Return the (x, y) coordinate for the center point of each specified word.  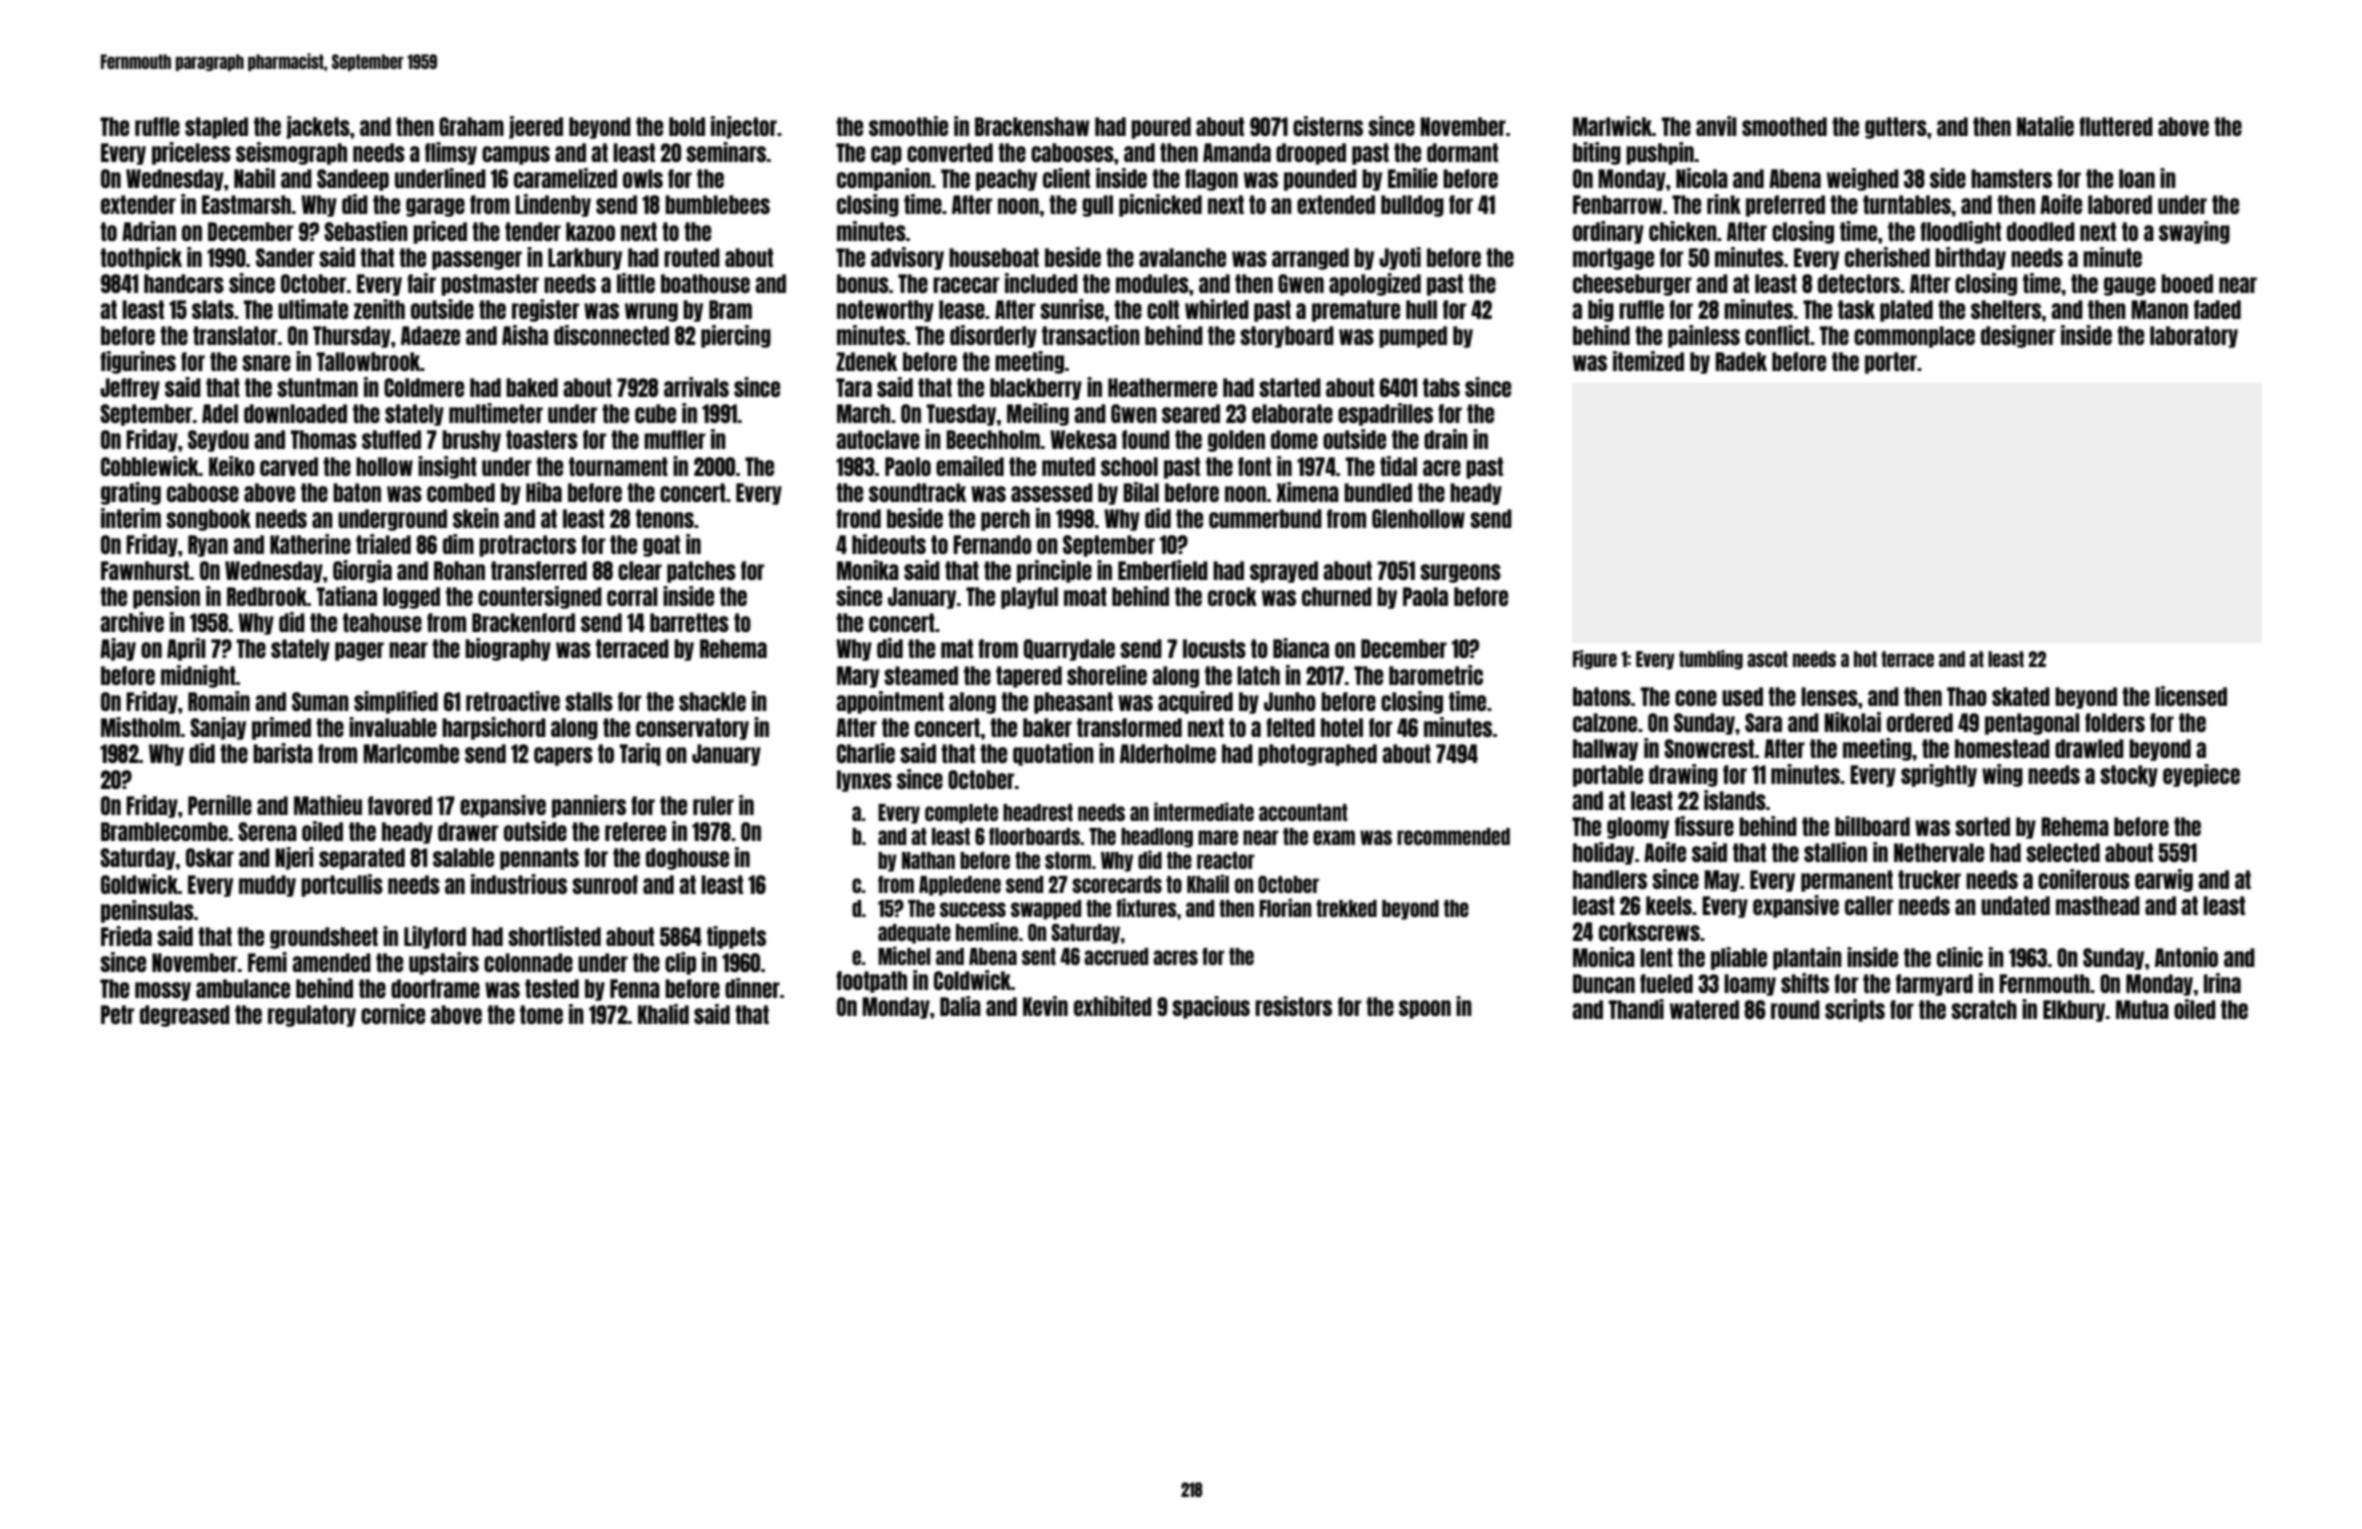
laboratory (2194, 337)
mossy (163, 991)
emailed (970, 466)
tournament (618, 466)
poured (1161, 128)
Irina (2222, 983)
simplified (396, 702)
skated (2021, 696)
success (973, 909)
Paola (1425, 596)
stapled (216, 128)
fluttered (2116, 126)
